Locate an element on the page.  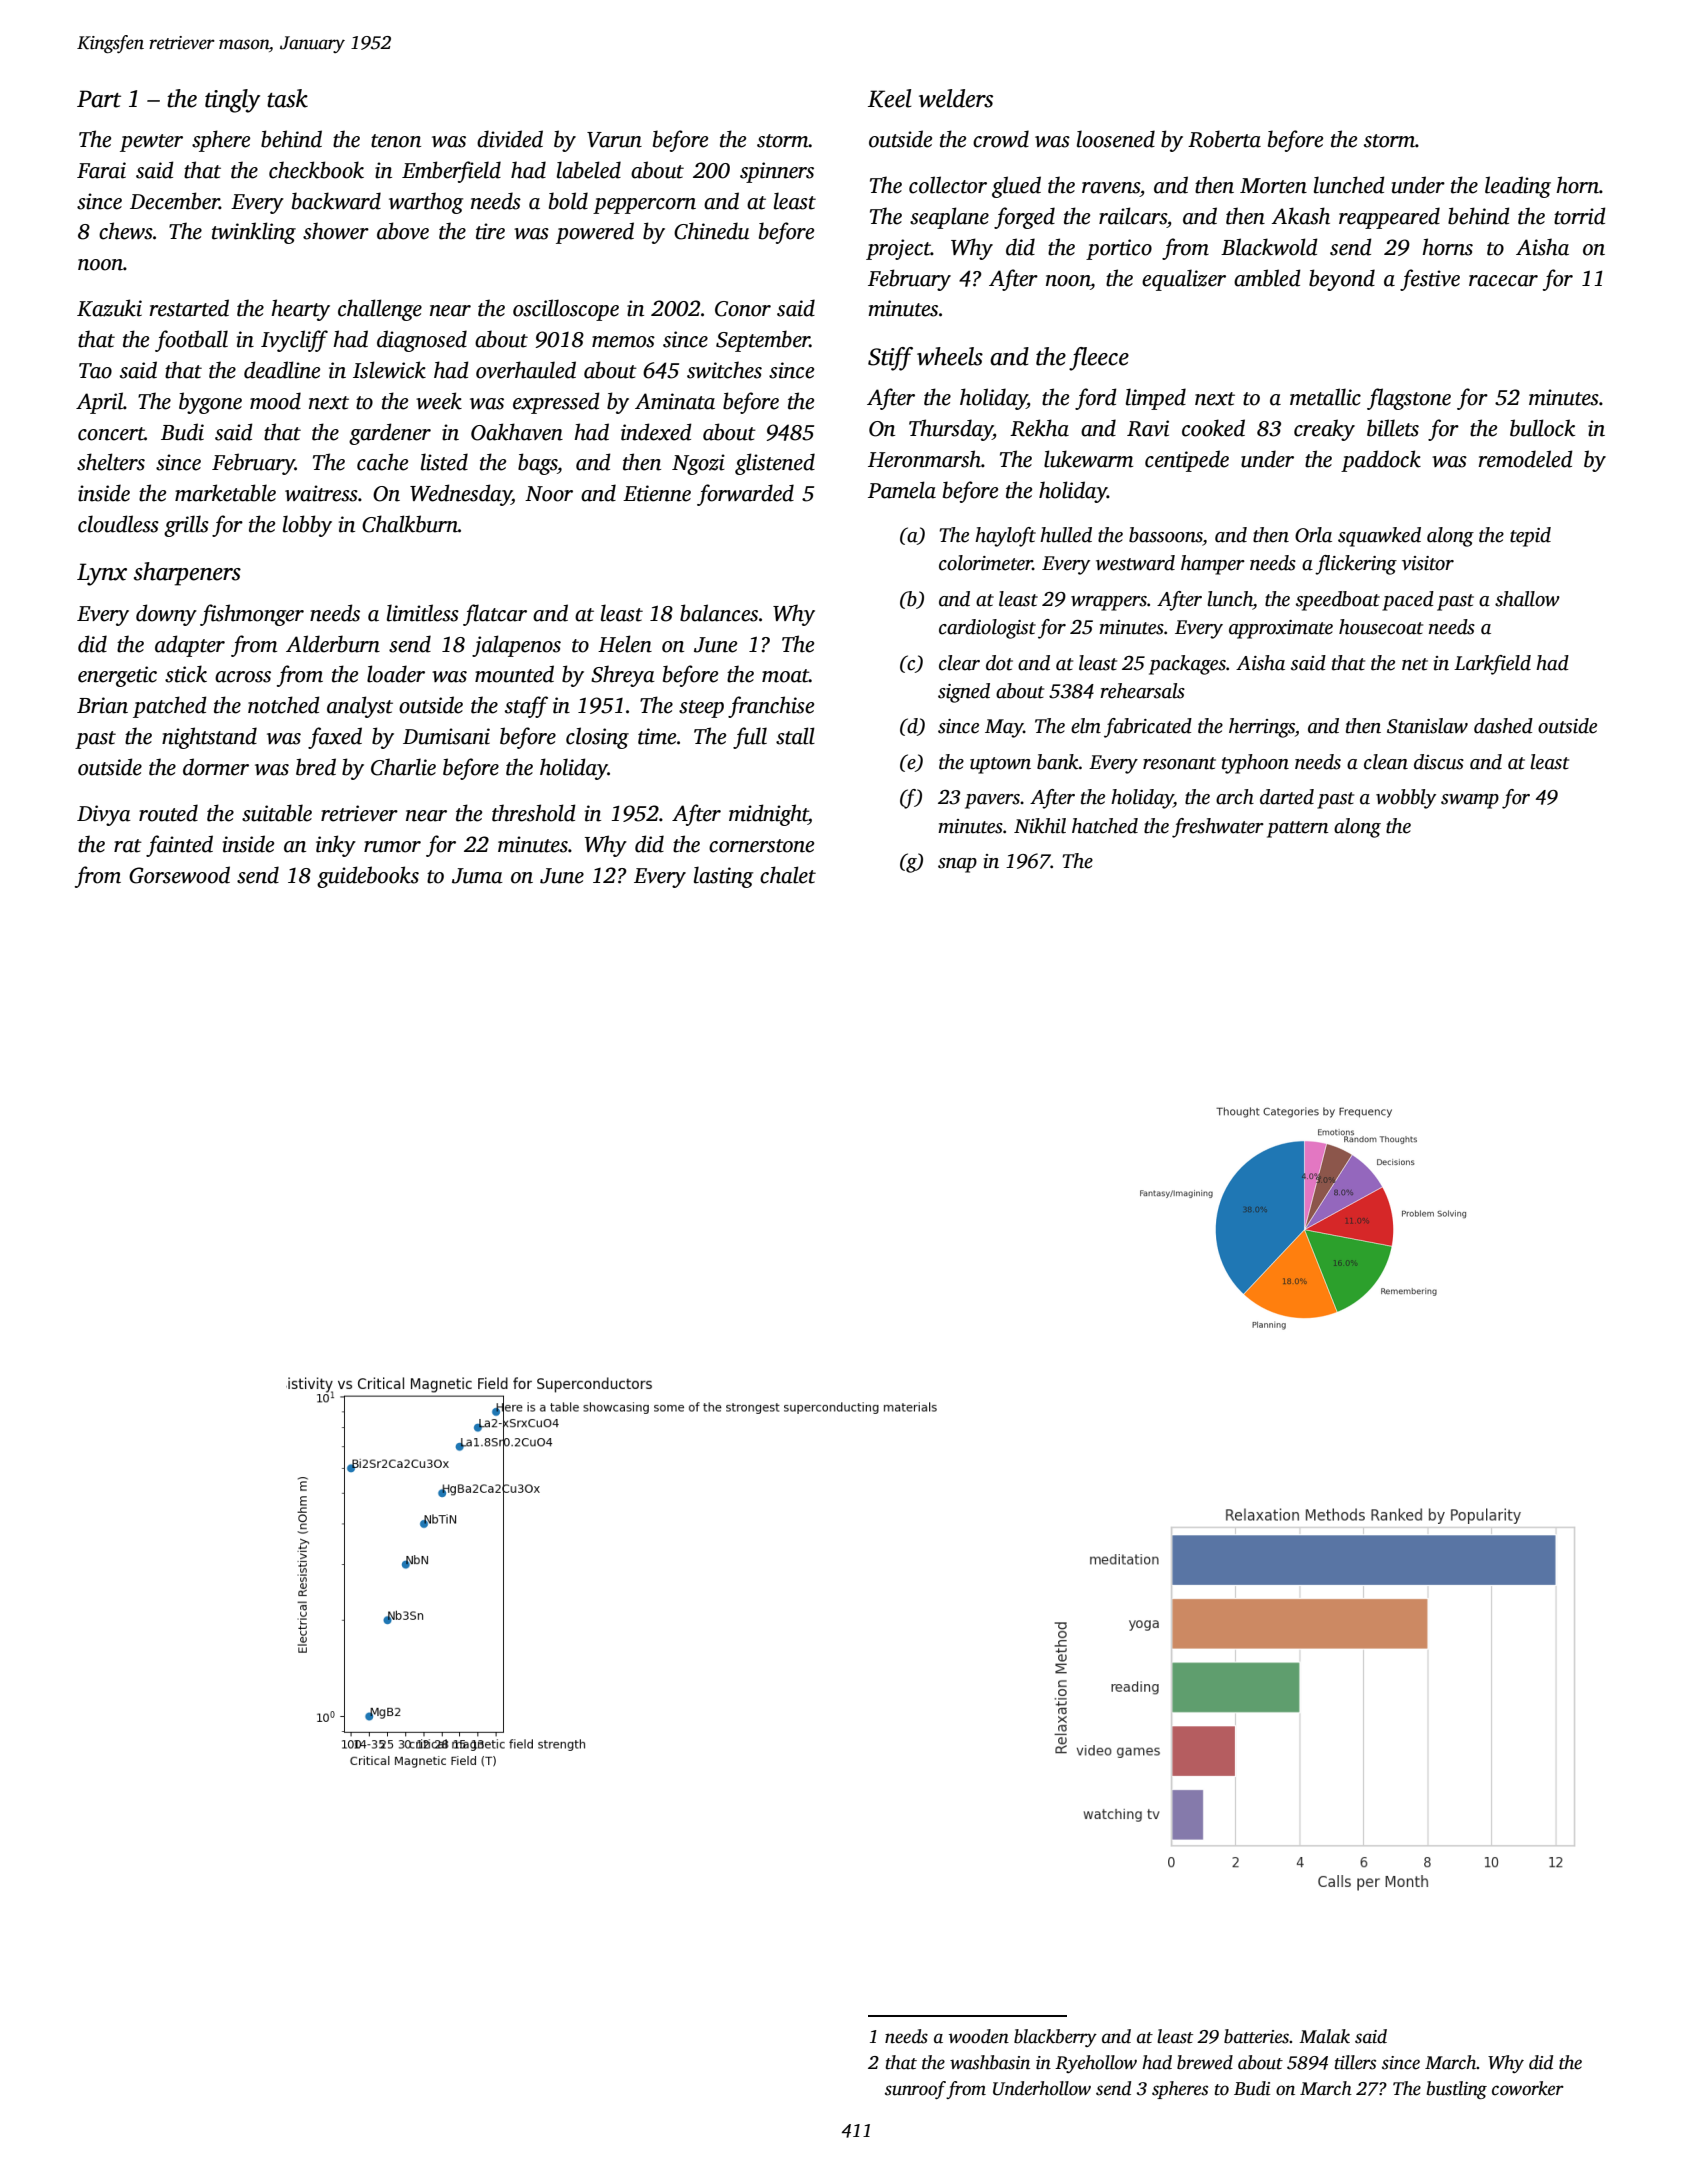
Gorsewood is located at coordinates (179, 875).
